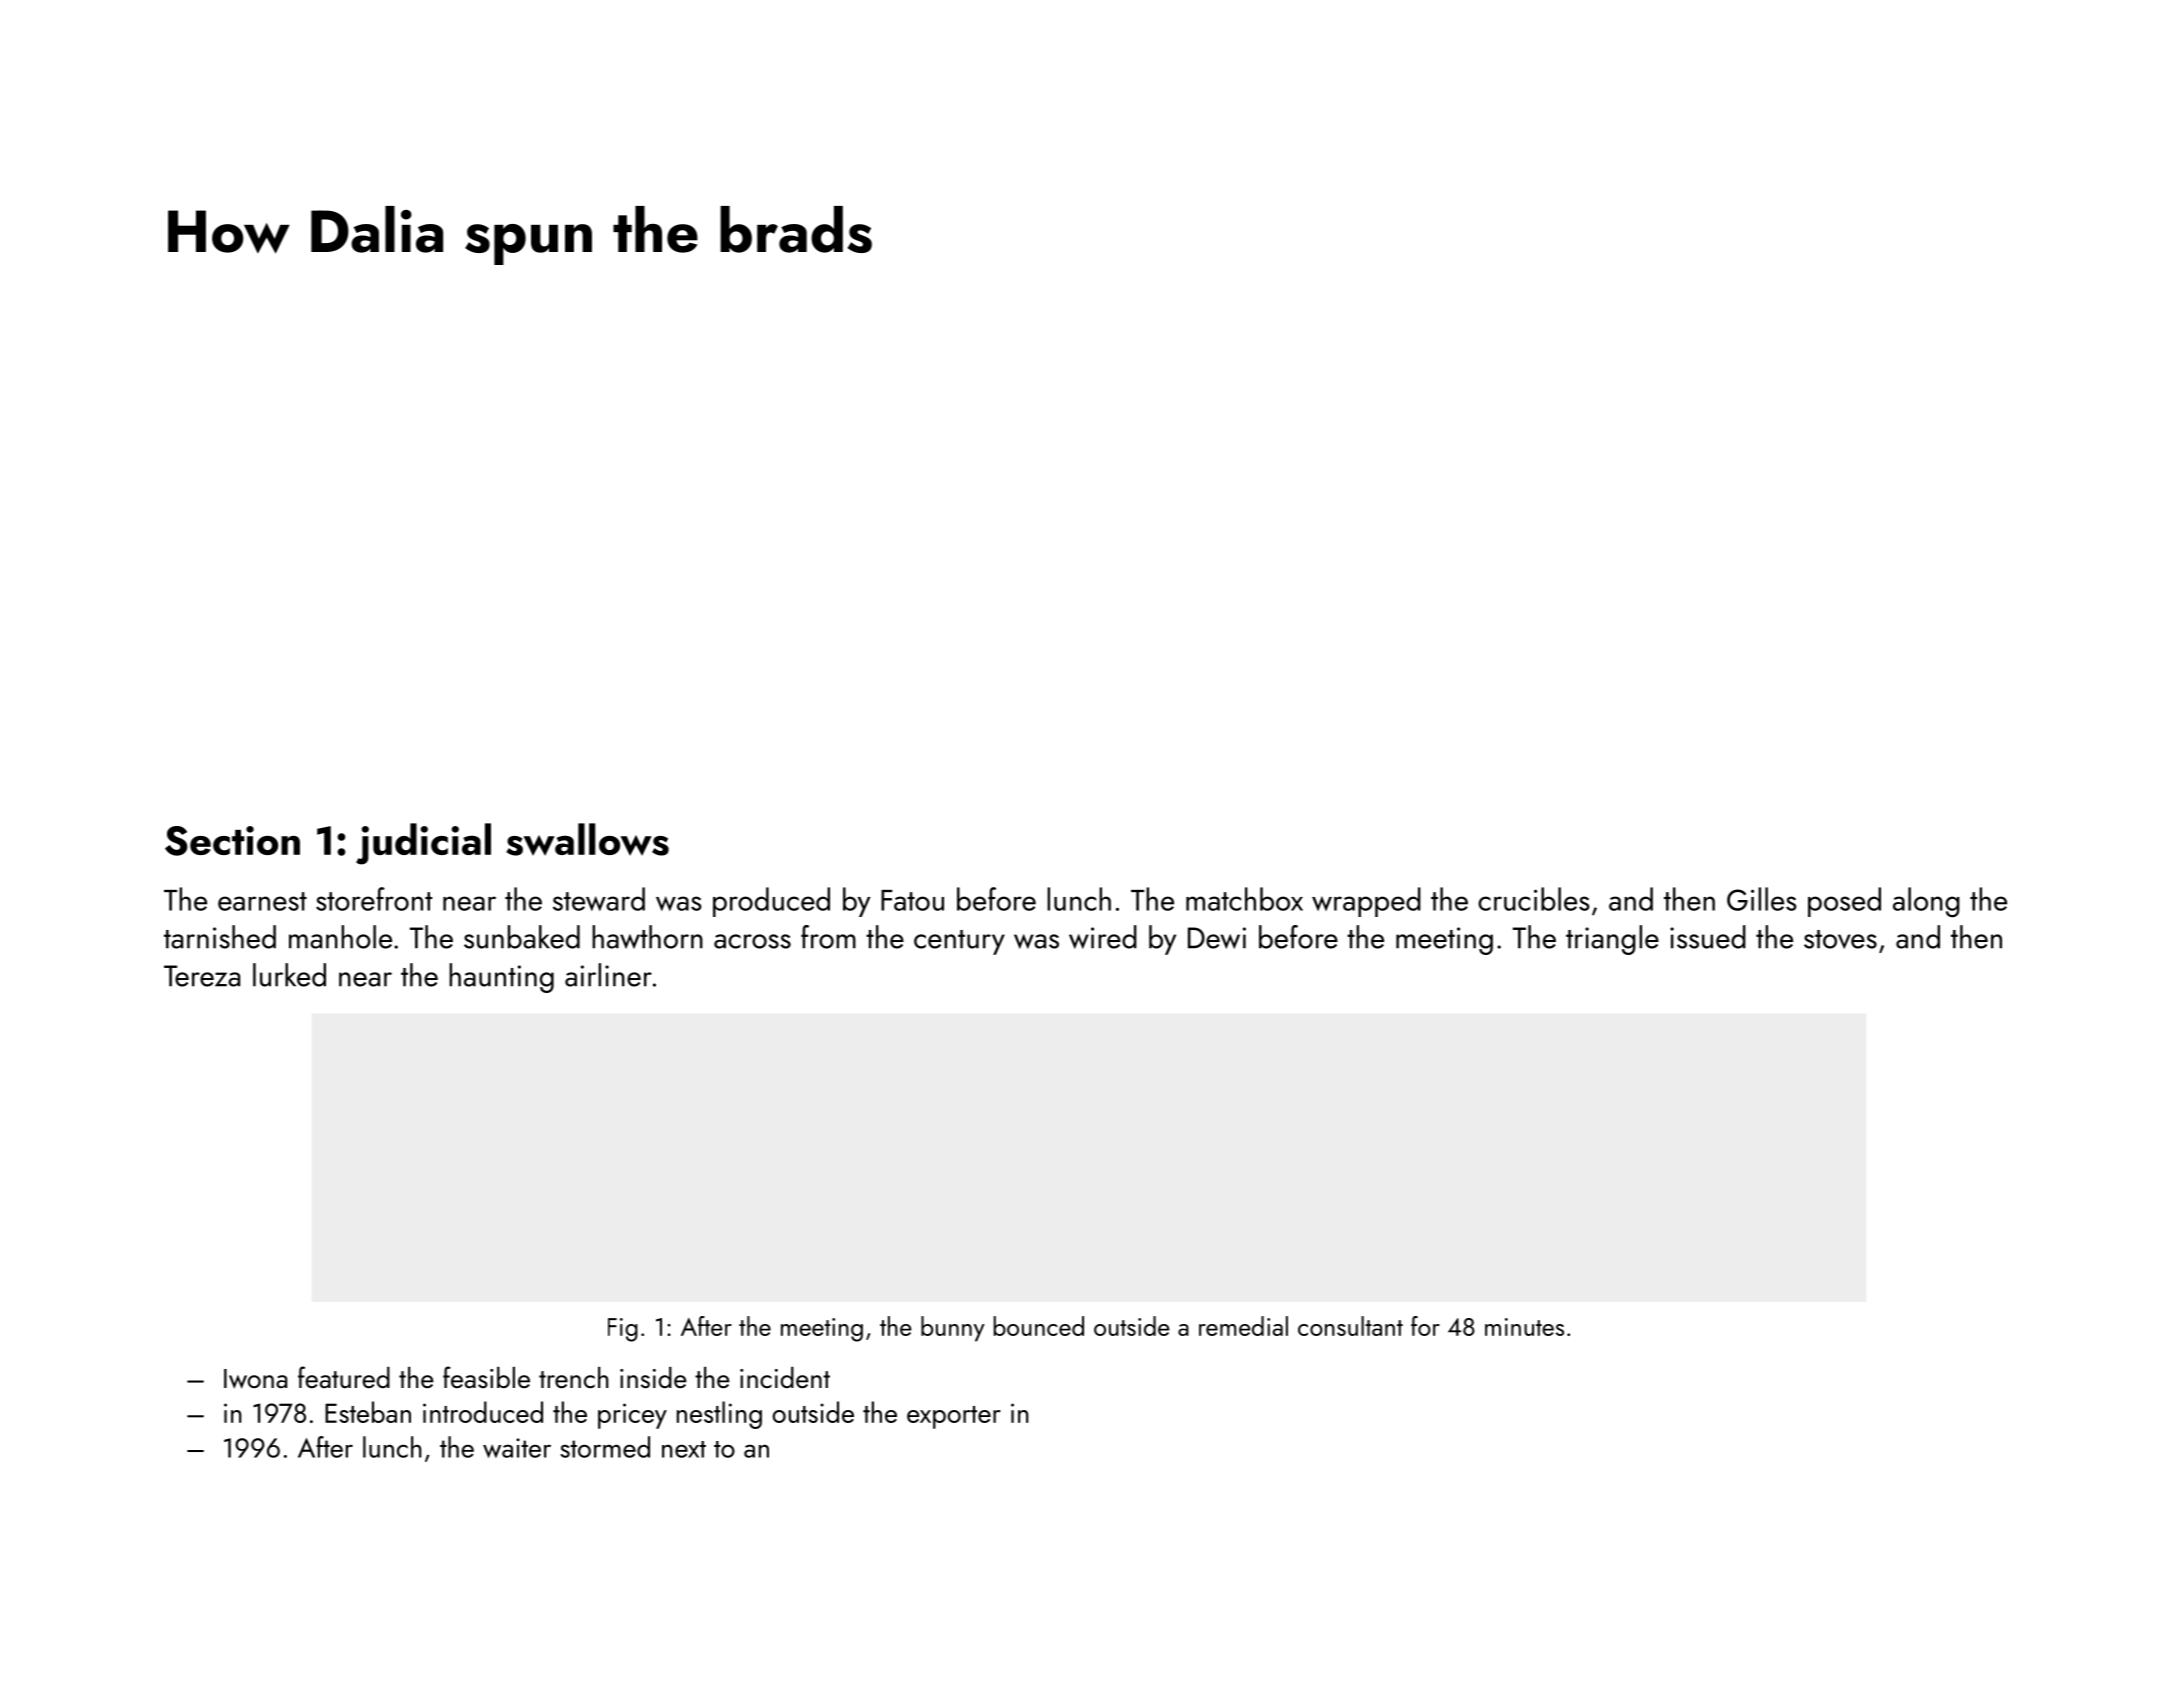 The width and height of the screenshot is (2178, 1683). Describe the element at coordinates (1243, 1326) in the screenshot. I see `remedial` at that location.
